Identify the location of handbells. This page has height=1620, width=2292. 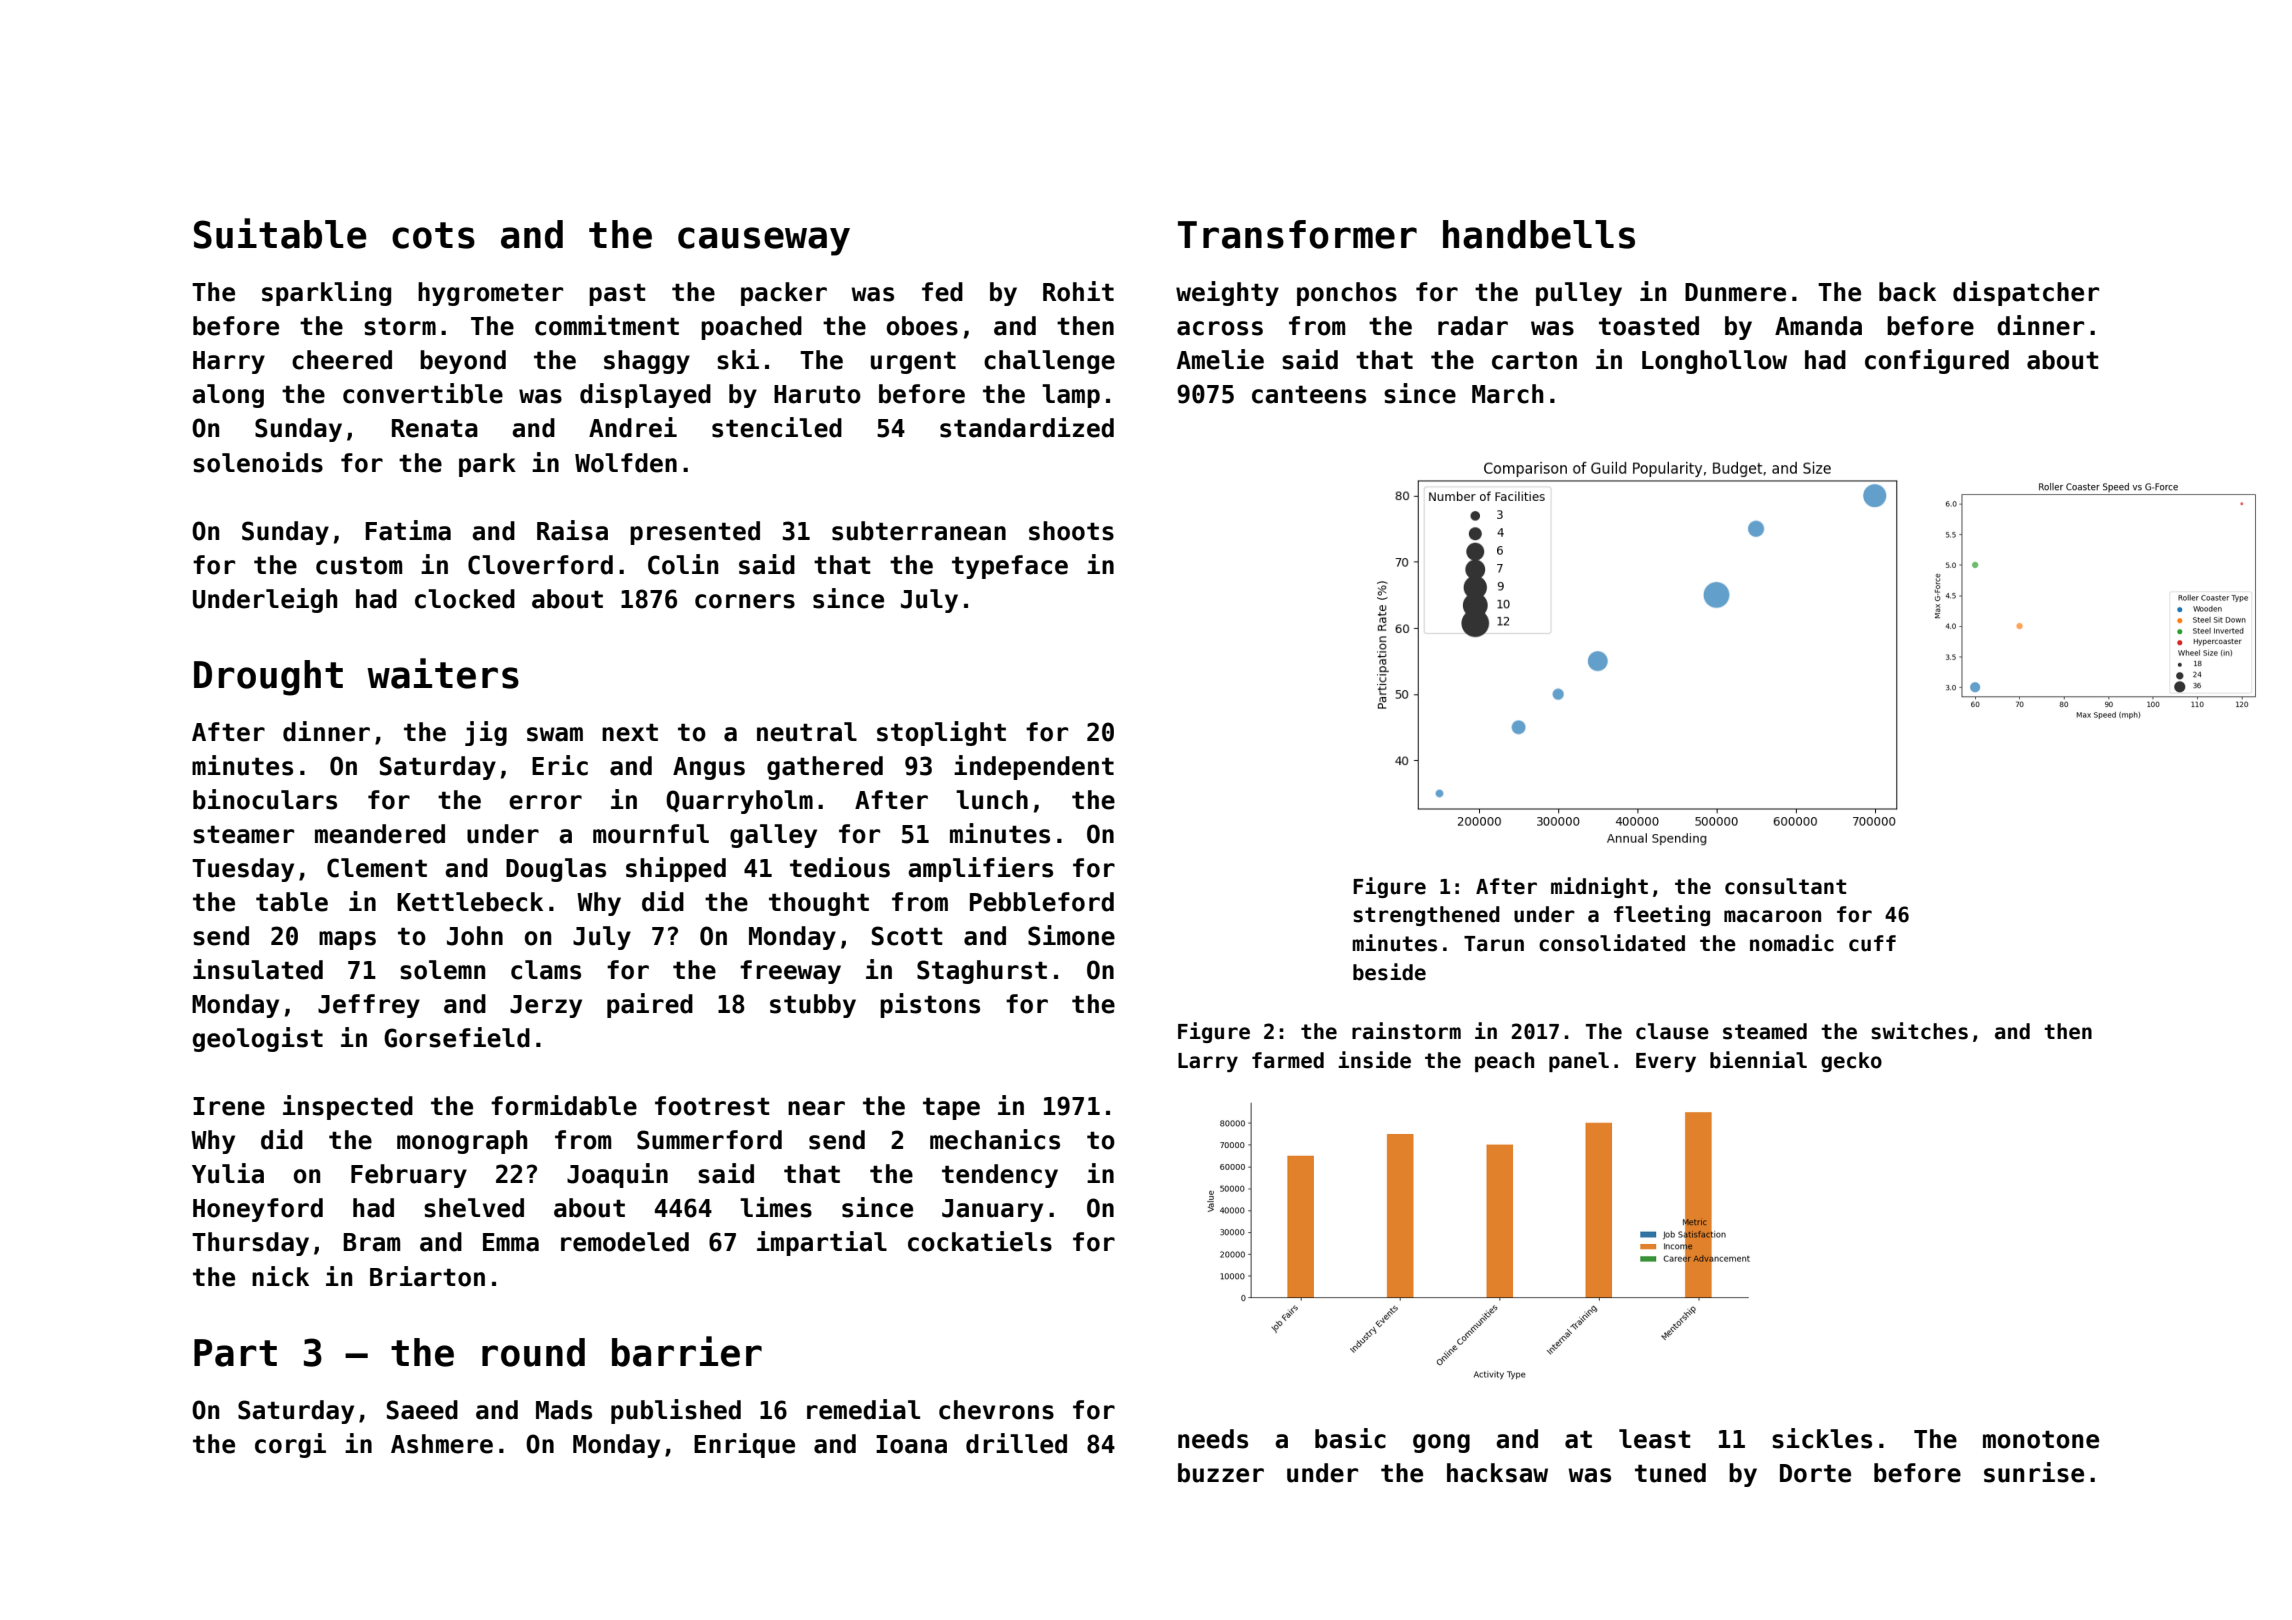
(1539, 234).
